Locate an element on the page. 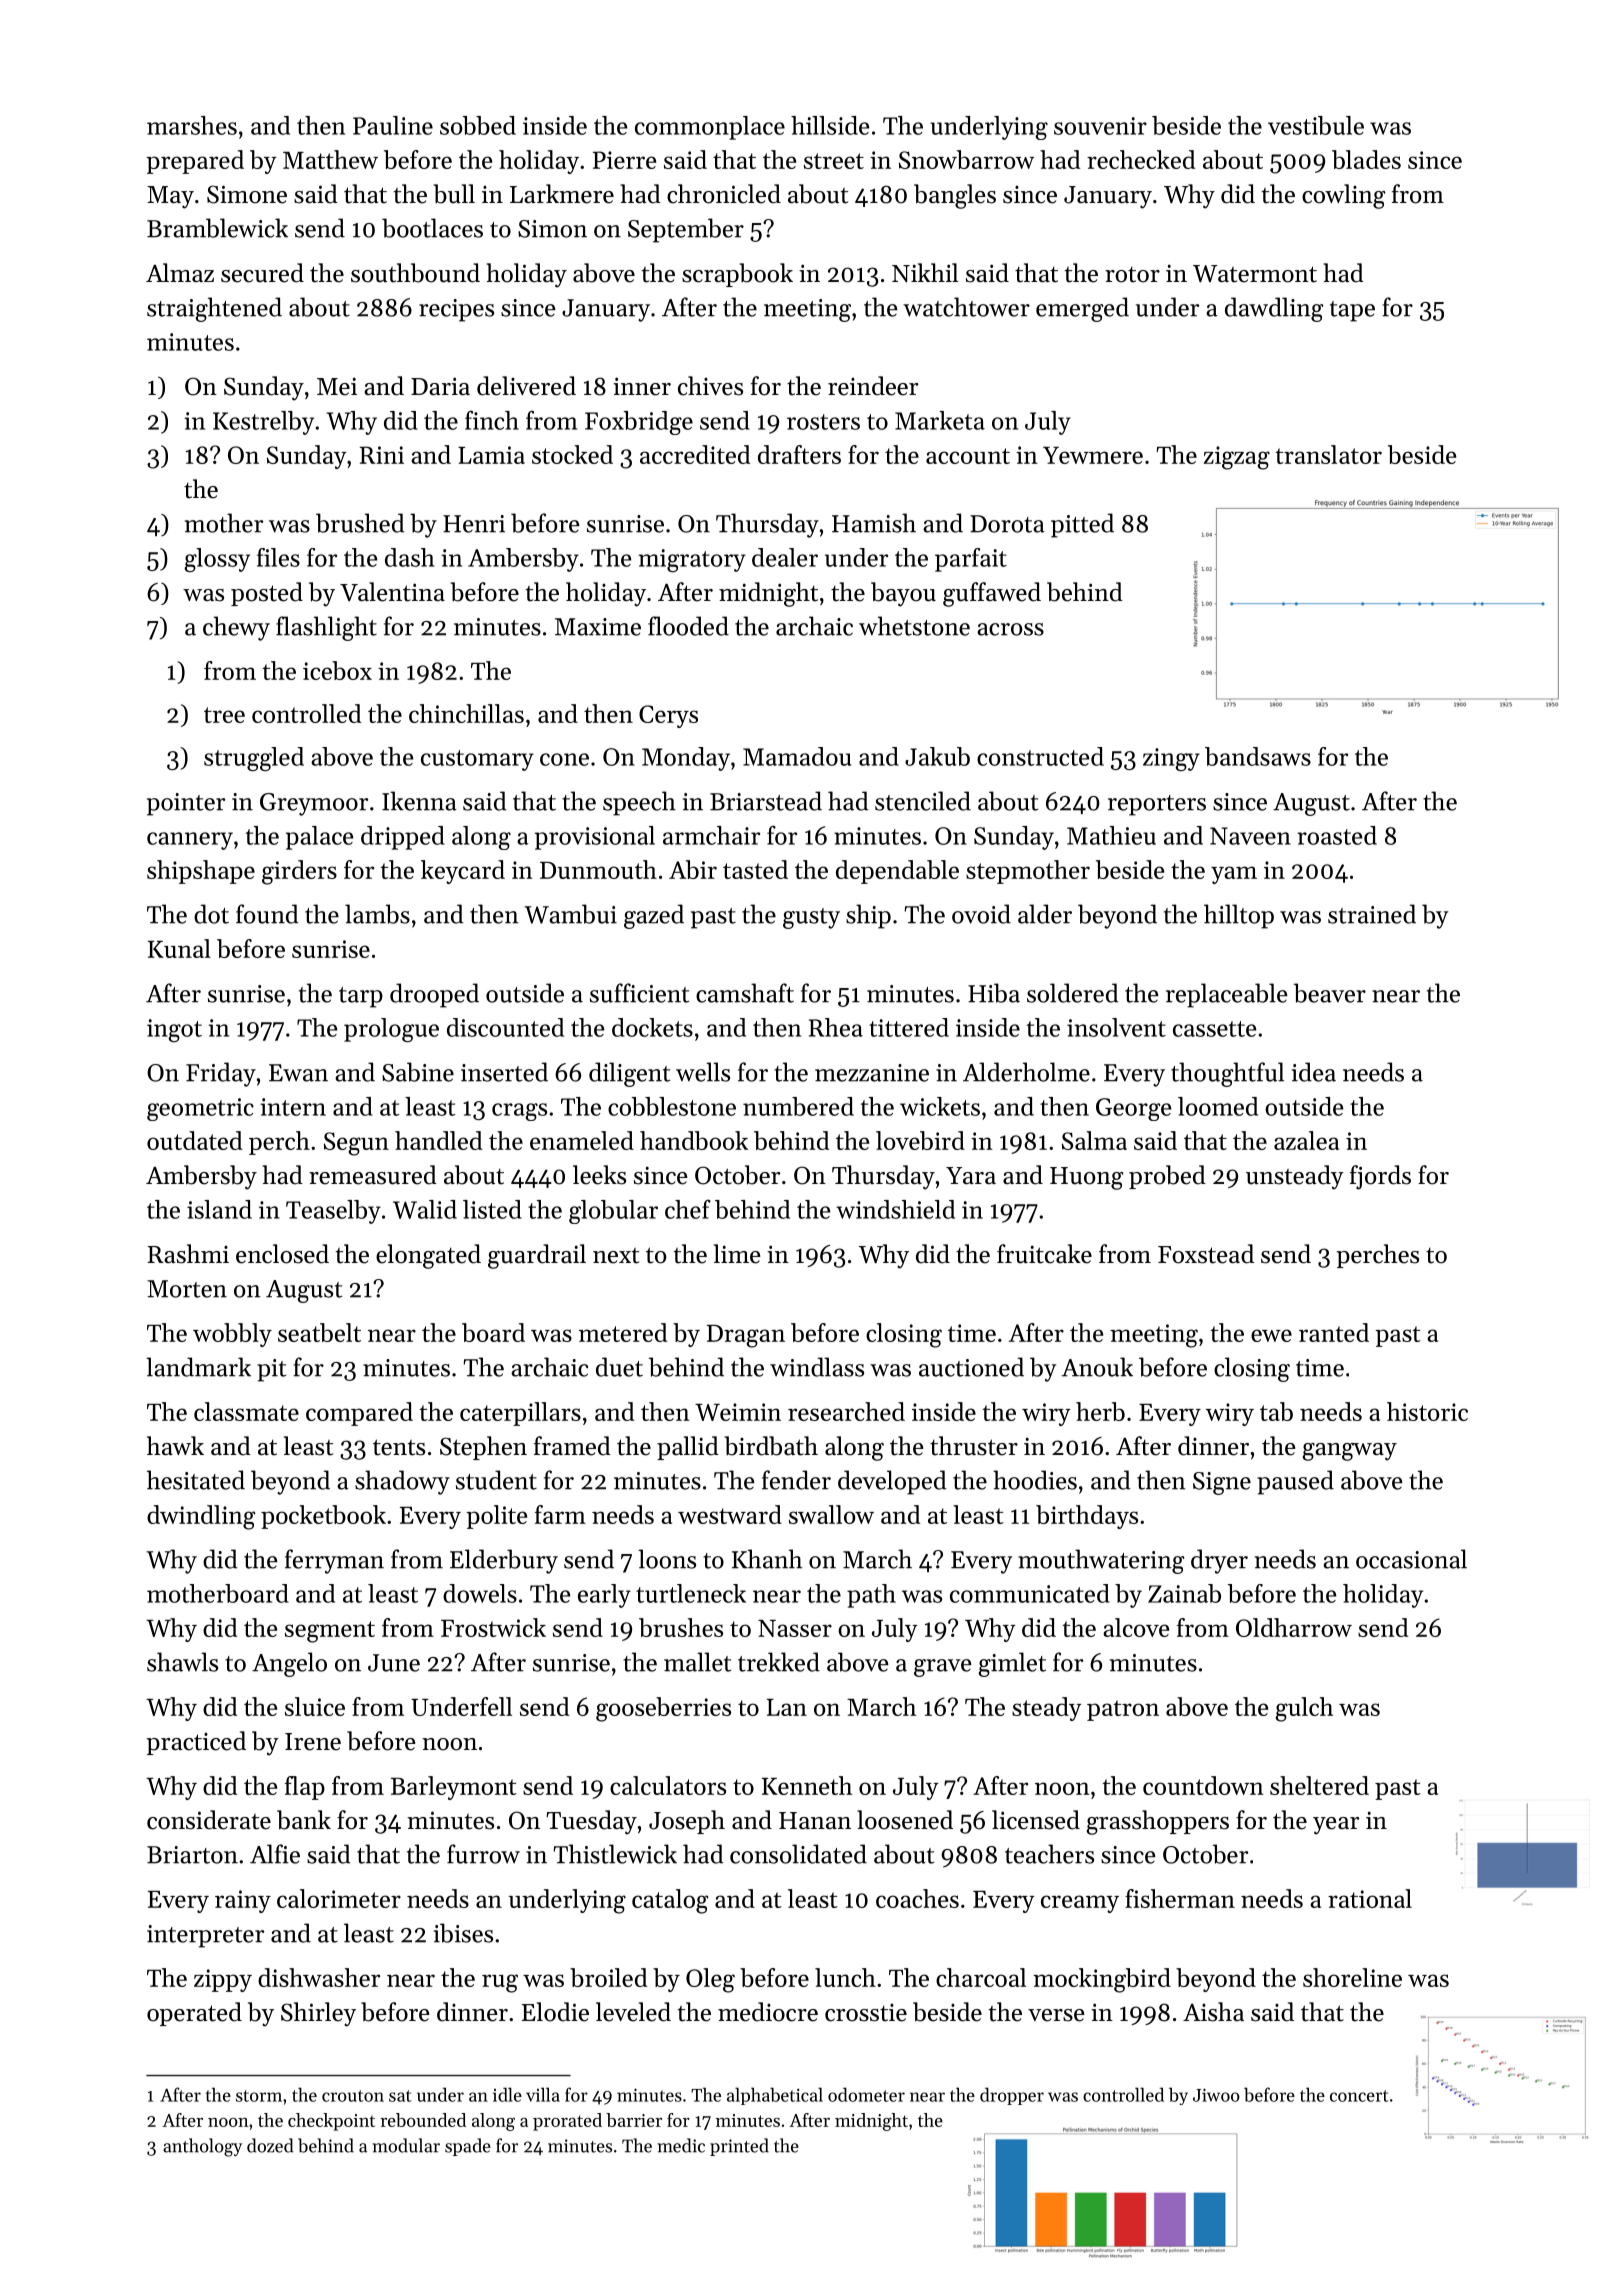 The width and height of the document is (1620, 2292). translator is located at coordinates (1328, 454).
